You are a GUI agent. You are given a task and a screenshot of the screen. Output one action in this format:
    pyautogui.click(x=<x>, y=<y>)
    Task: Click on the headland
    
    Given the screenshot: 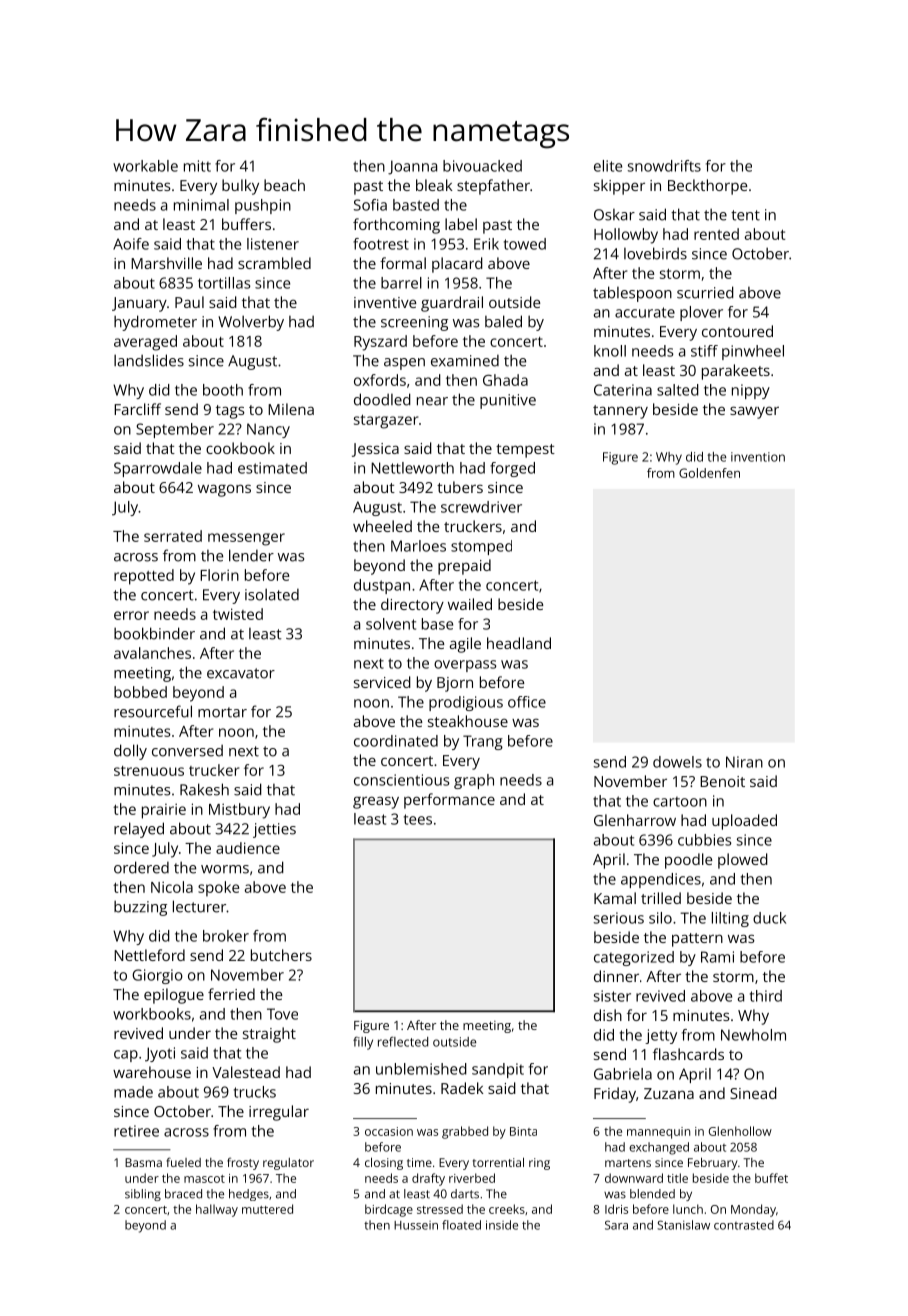 What is the action you would take?
    pyautogui.click(x=519, y=643)
